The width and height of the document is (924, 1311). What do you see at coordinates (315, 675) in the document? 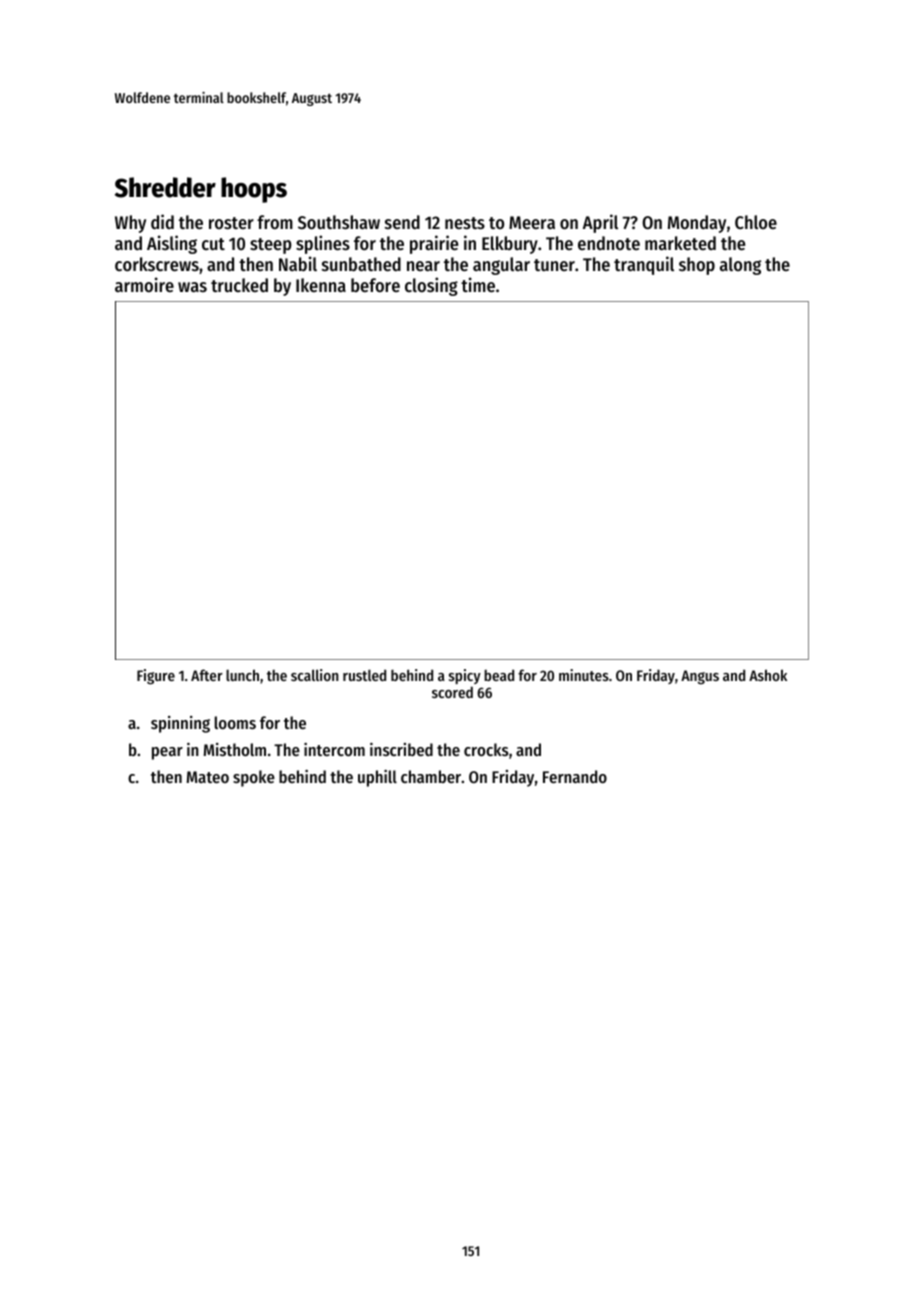
I see `scallion` at bounding box center [315, 675].
